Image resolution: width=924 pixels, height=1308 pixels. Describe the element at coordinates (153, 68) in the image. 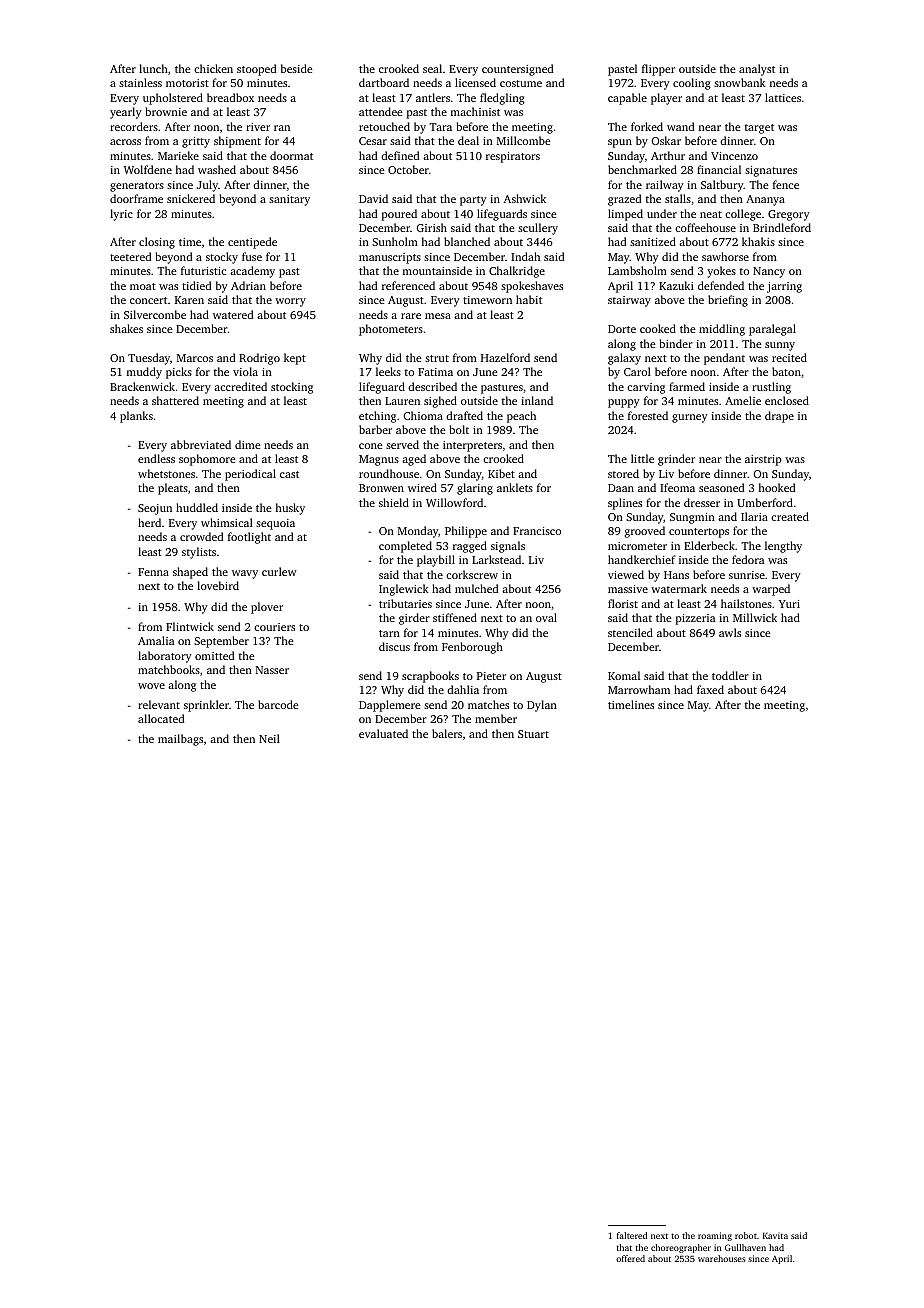

I see `lunch` at that location.
